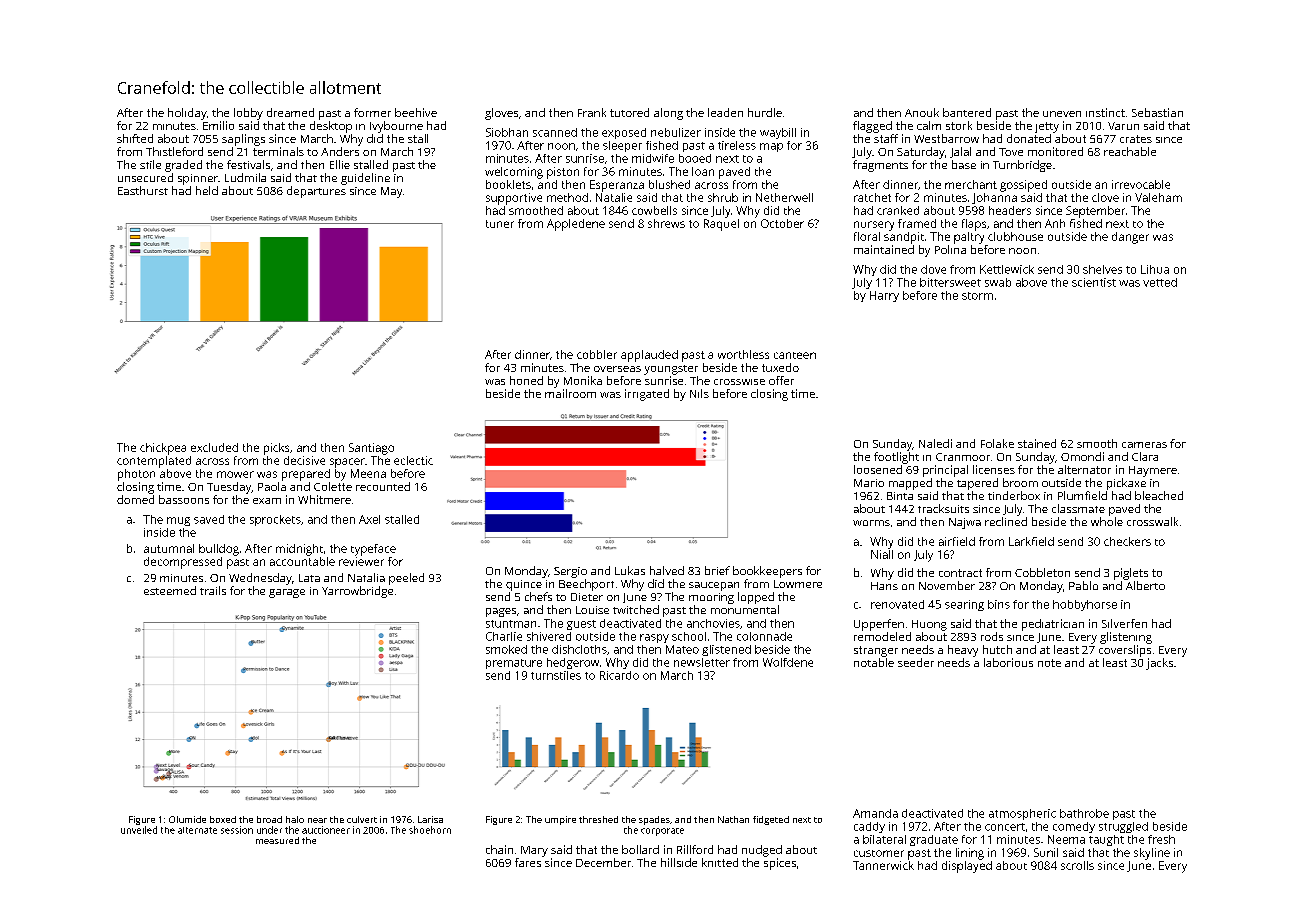  What do you see at coordinates (654, 210) in the document?
I see `cowbells` at bounding box center [654, 210].
